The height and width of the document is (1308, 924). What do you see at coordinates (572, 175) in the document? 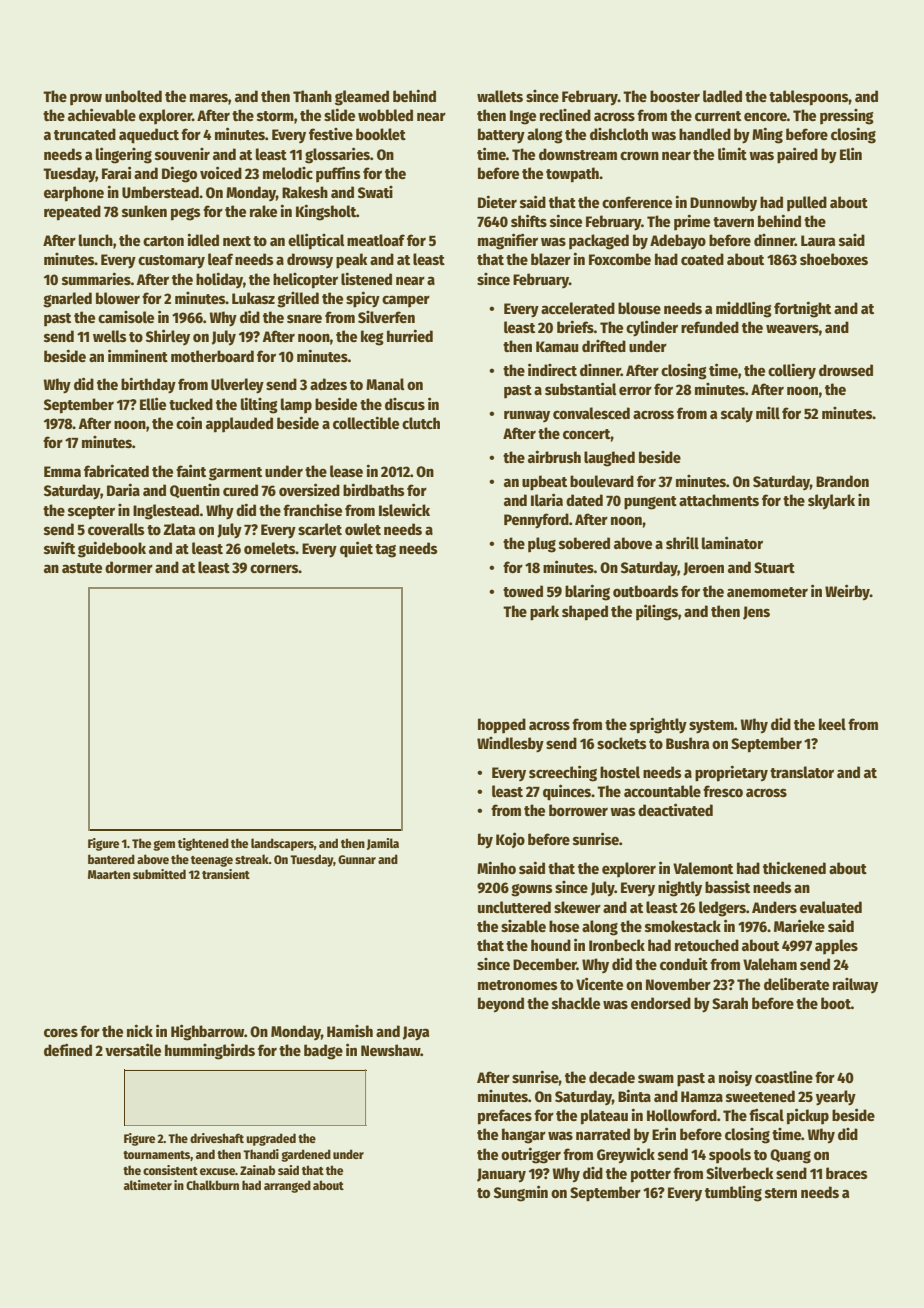
I see `towpath` at bounding box center [572, 175].
